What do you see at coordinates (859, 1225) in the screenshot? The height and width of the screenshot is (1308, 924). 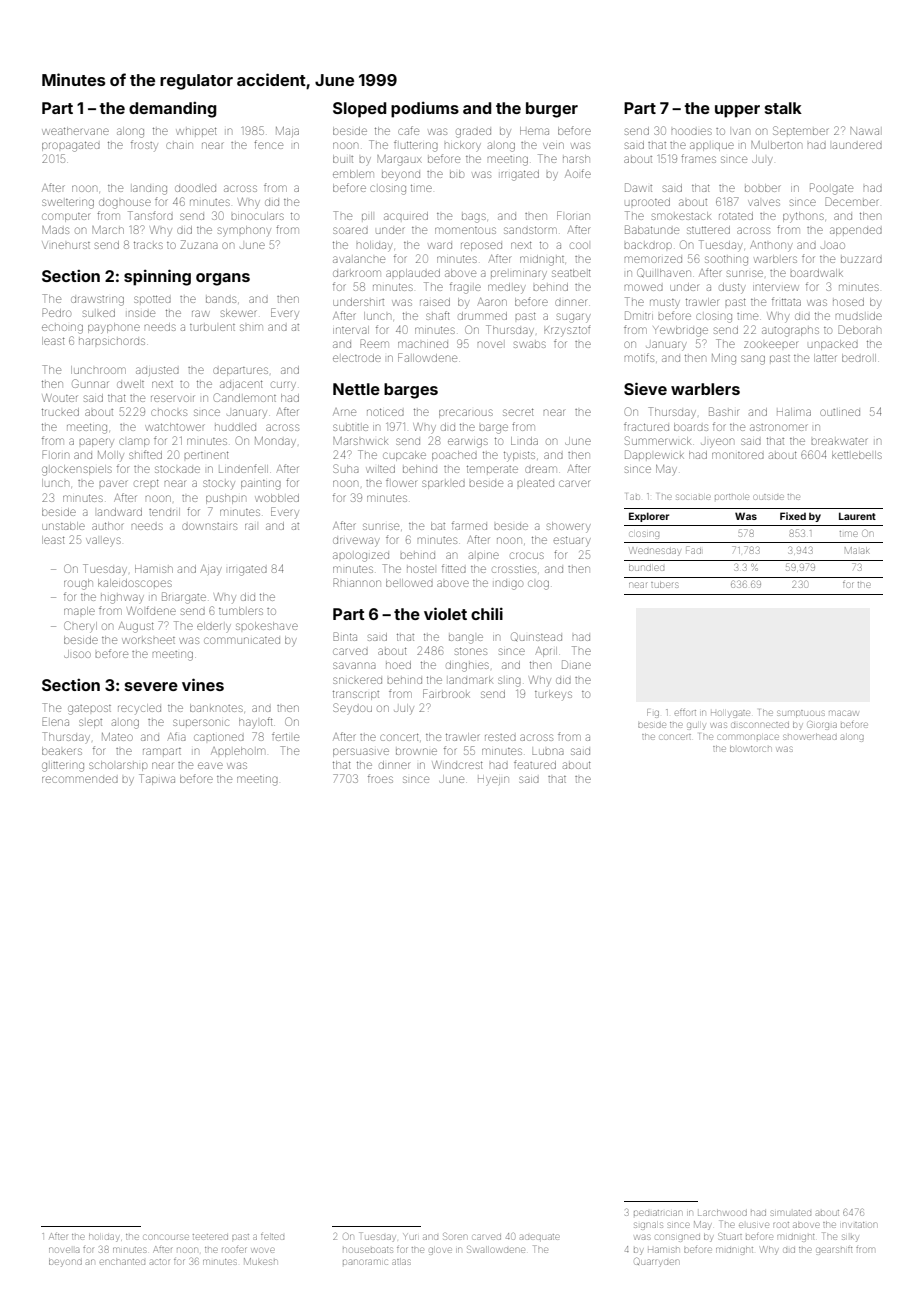 I see `invitation` at bounding box center [859, 1225].
